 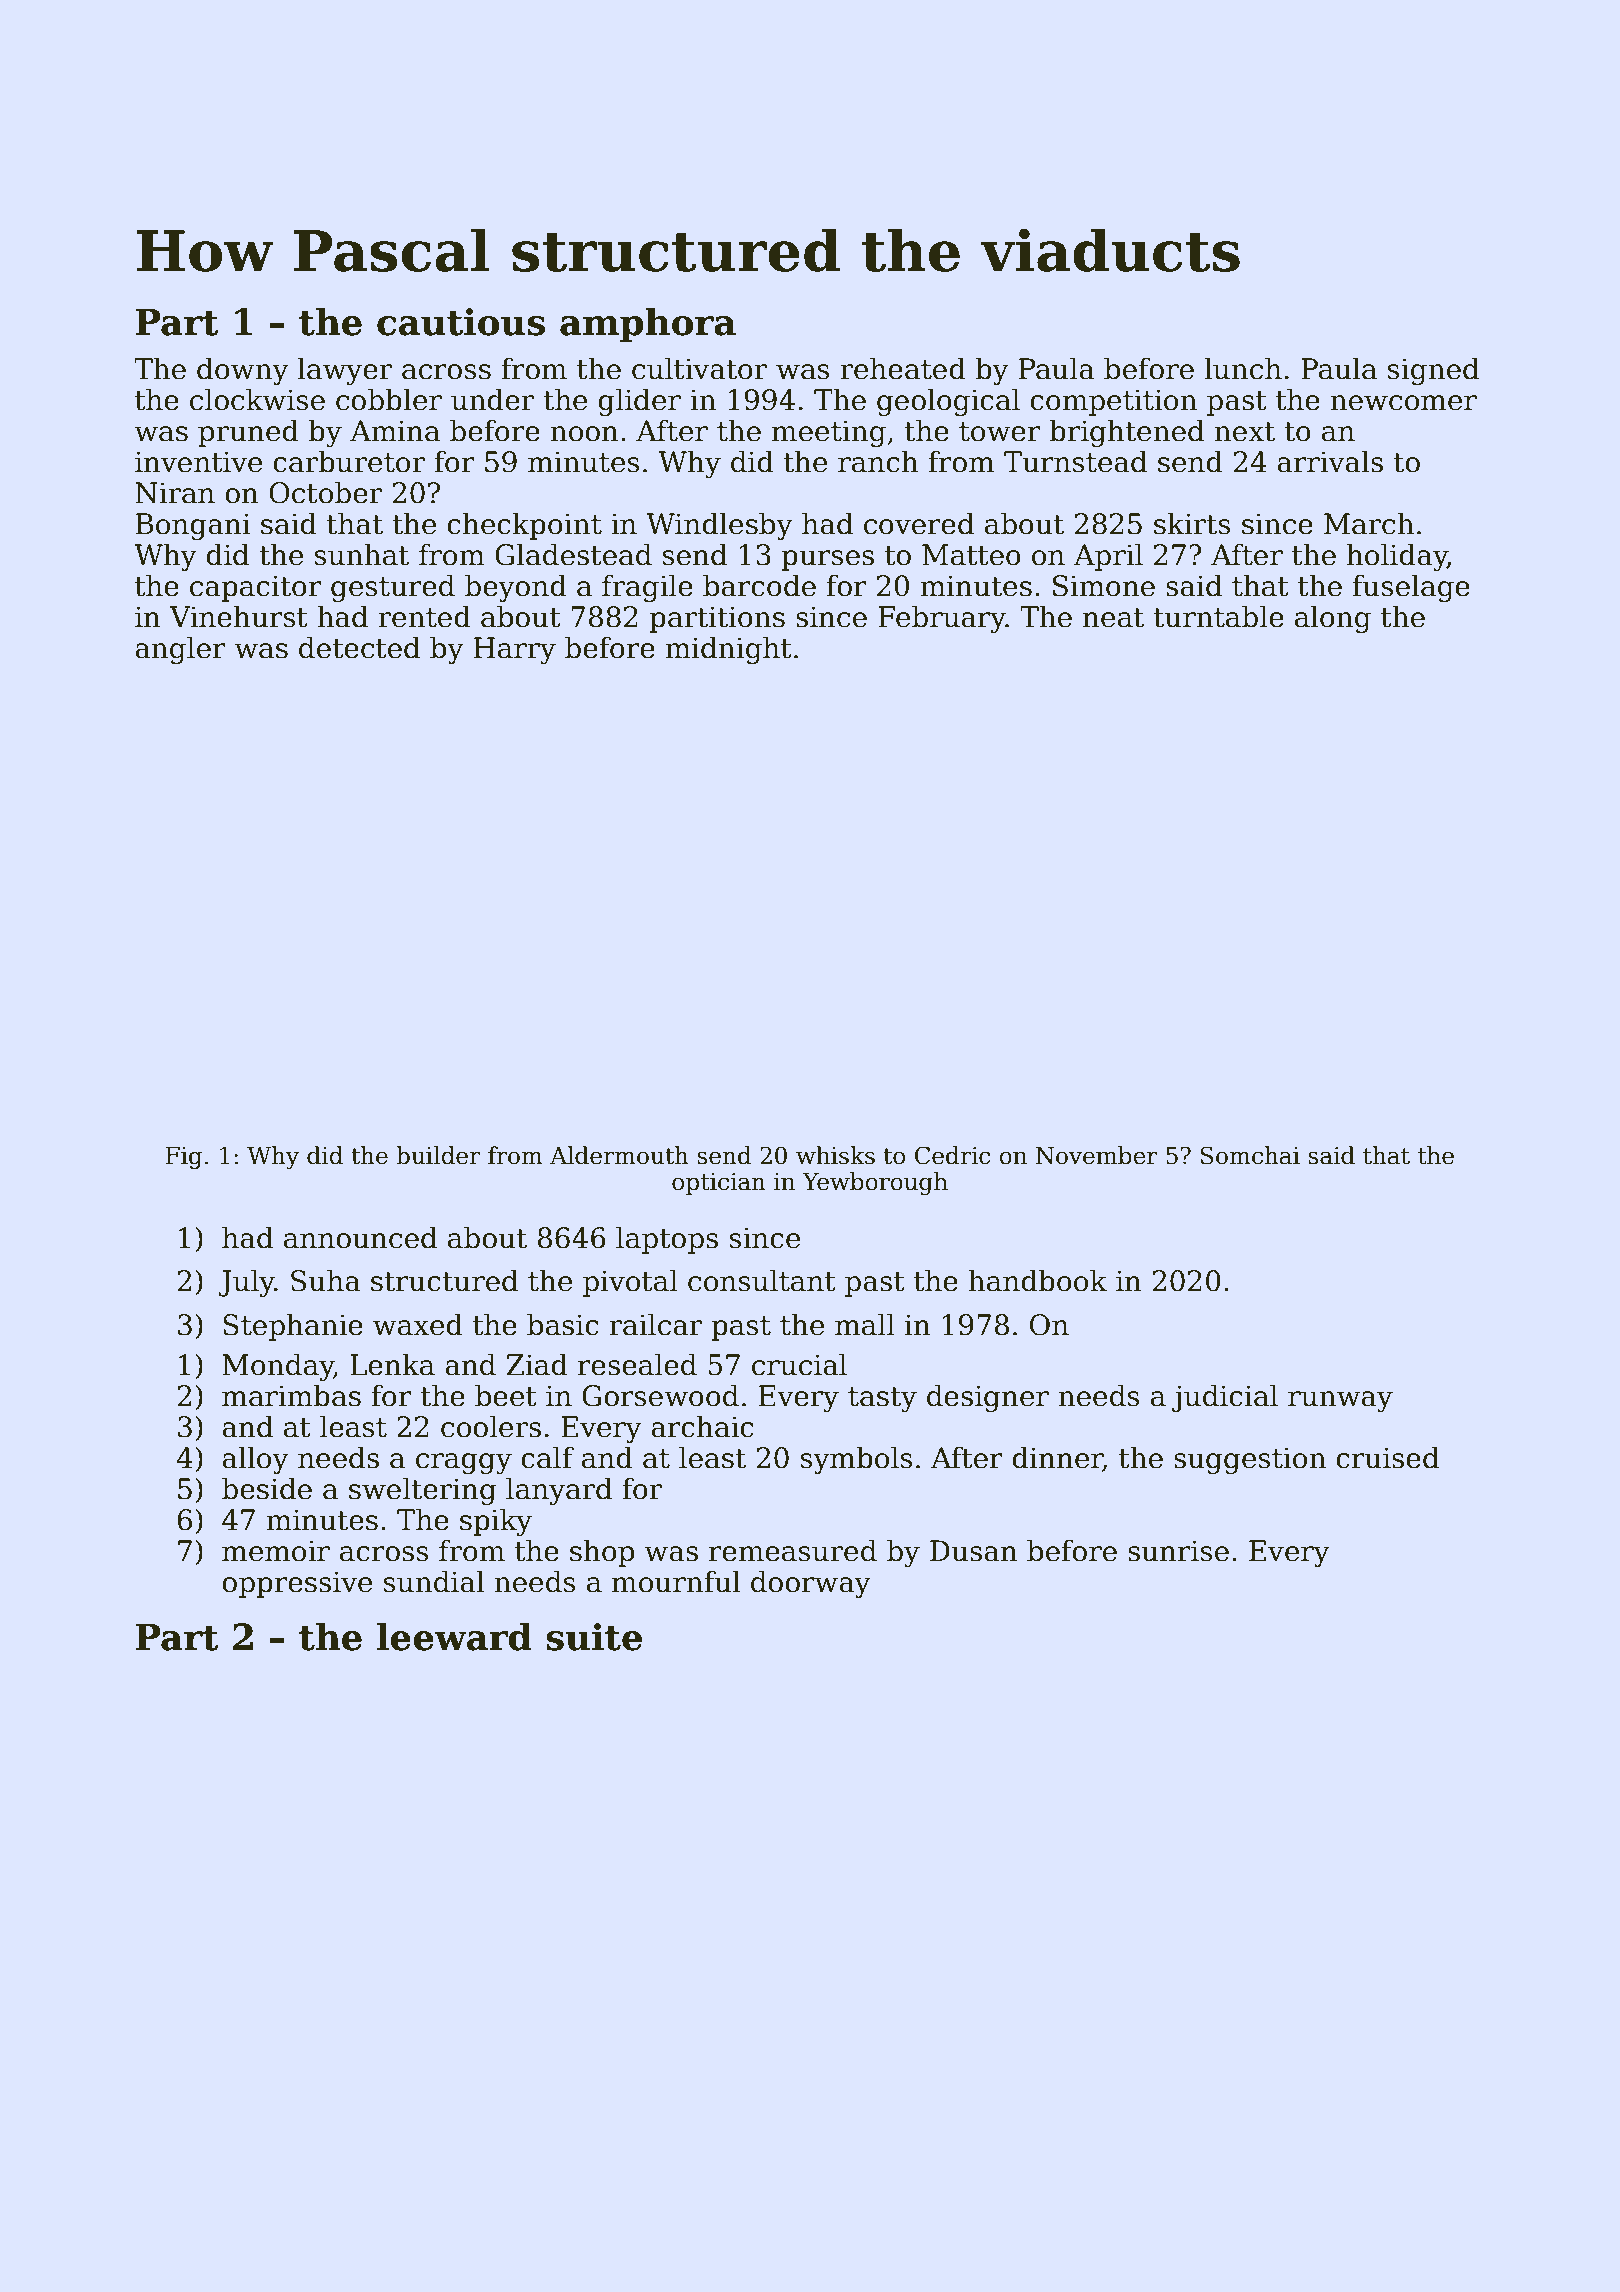 I want to click on along, so click(x=1333, y=619).
